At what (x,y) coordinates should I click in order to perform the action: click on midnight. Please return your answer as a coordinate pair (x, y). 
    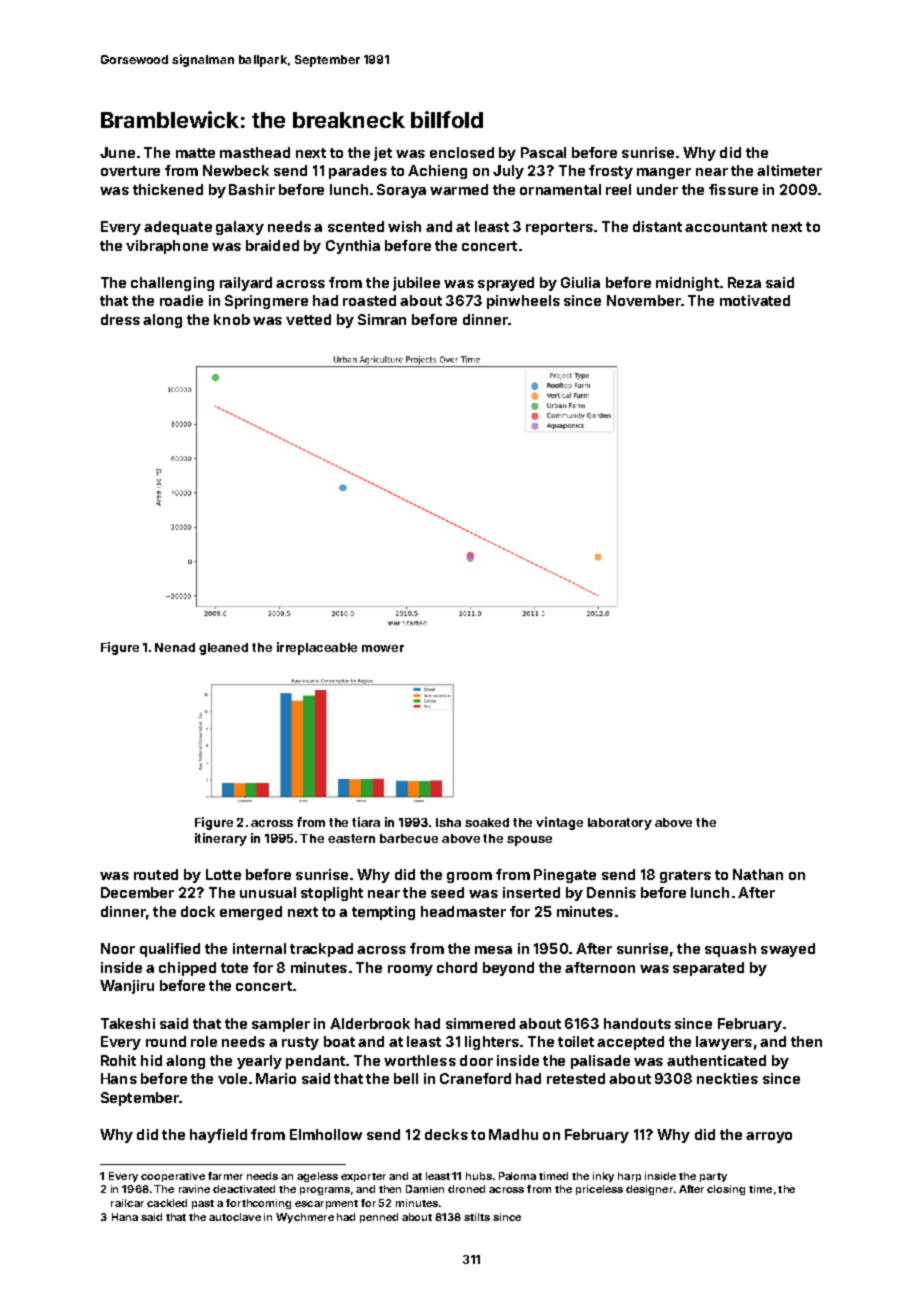
    Looking at the image, I should click on (687, 284).
